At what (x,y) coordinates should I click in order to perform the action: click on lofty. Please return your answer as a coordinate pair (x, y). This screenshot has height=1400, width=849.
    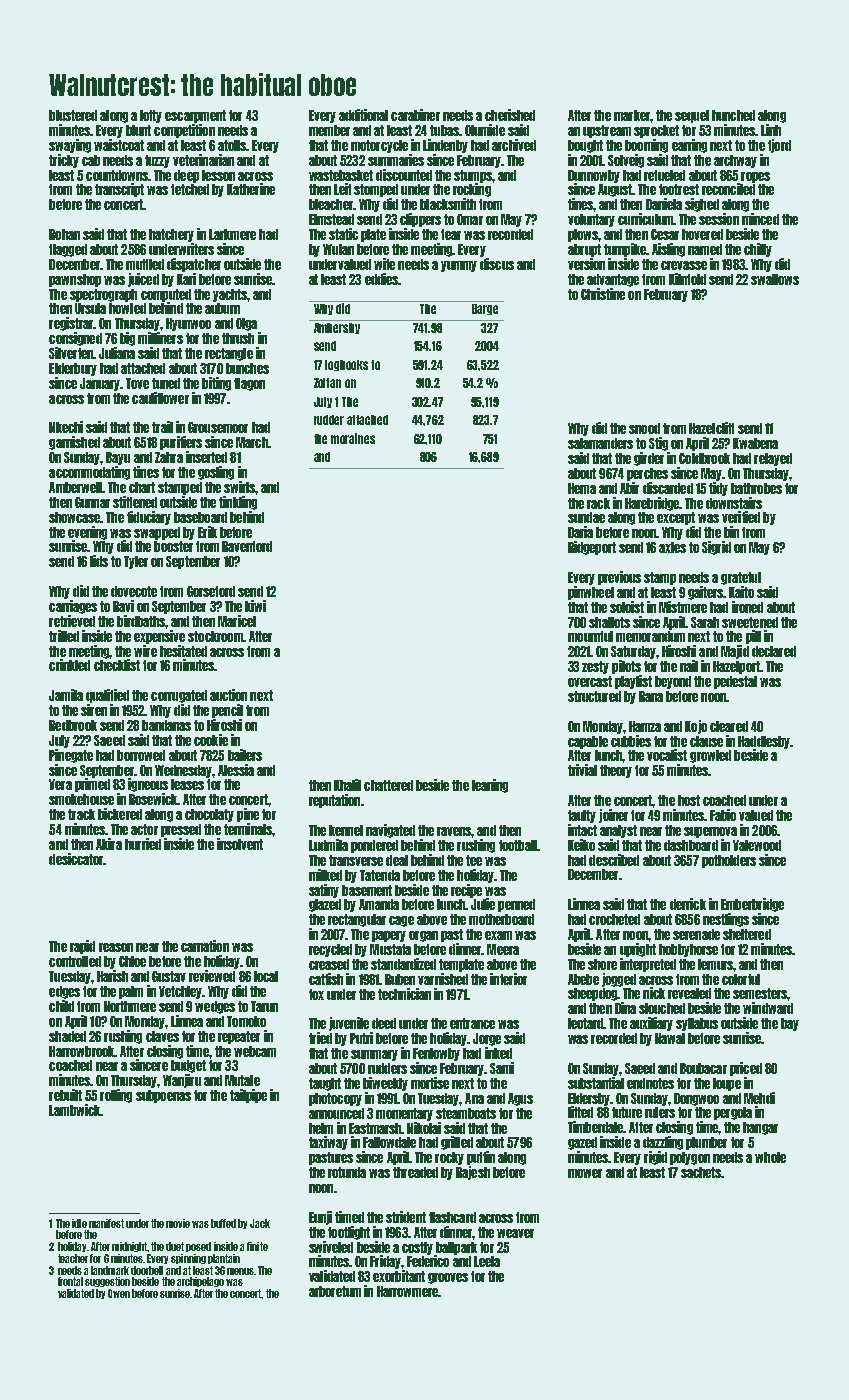
    Looking at the image, I should click on (151, 116).
